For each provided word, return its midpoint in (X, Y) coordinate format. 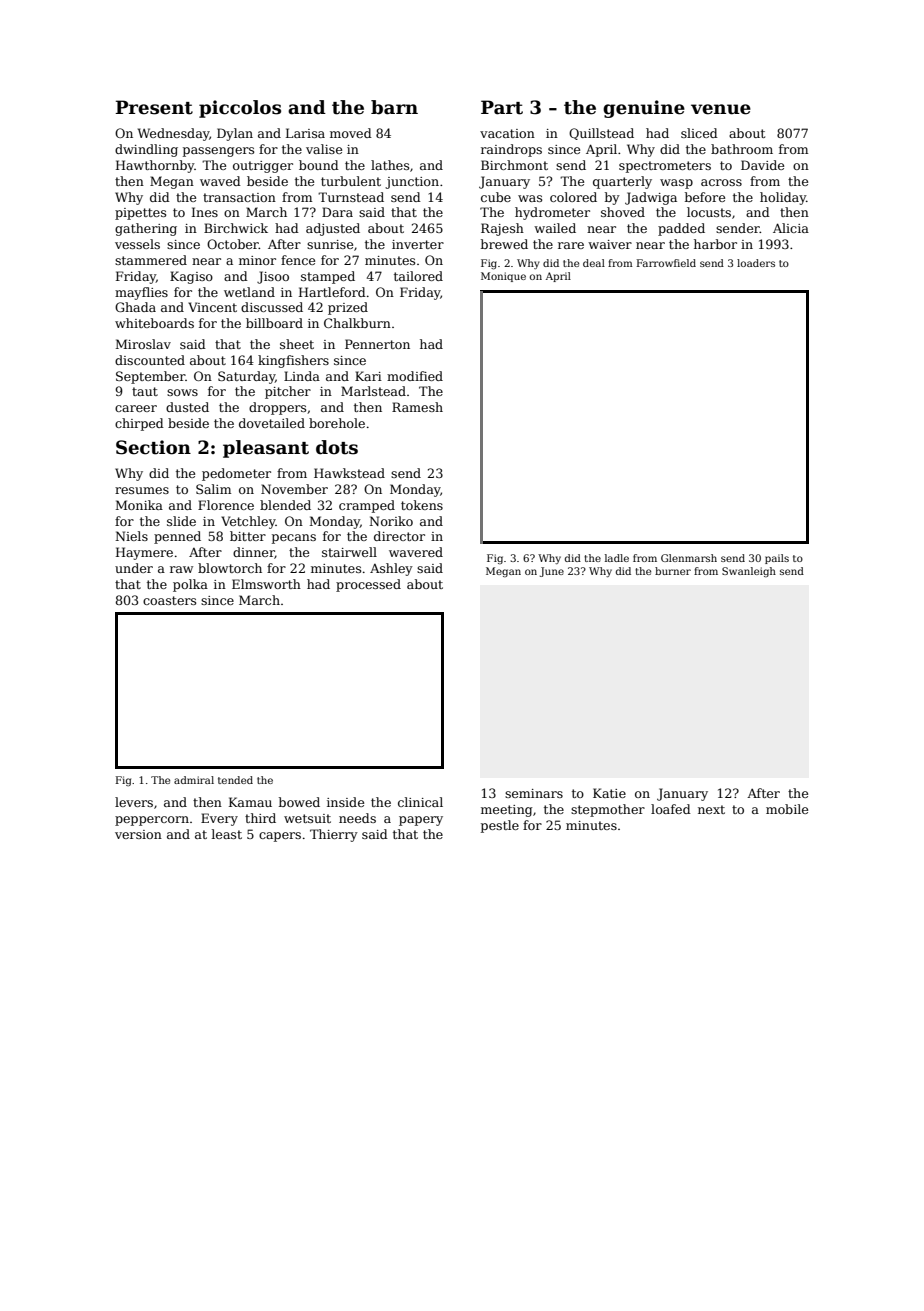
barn (394, 107)
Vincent (212, 307)
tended (235, 780)
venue (721, 109)
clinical (420, 802)
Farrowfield (666, 263)
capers (280, 837)
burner (673, 571)
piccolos (240, 109)
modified (415, 376)
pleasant (266, 449)
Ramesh (417, 407)
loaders (756, 263)
